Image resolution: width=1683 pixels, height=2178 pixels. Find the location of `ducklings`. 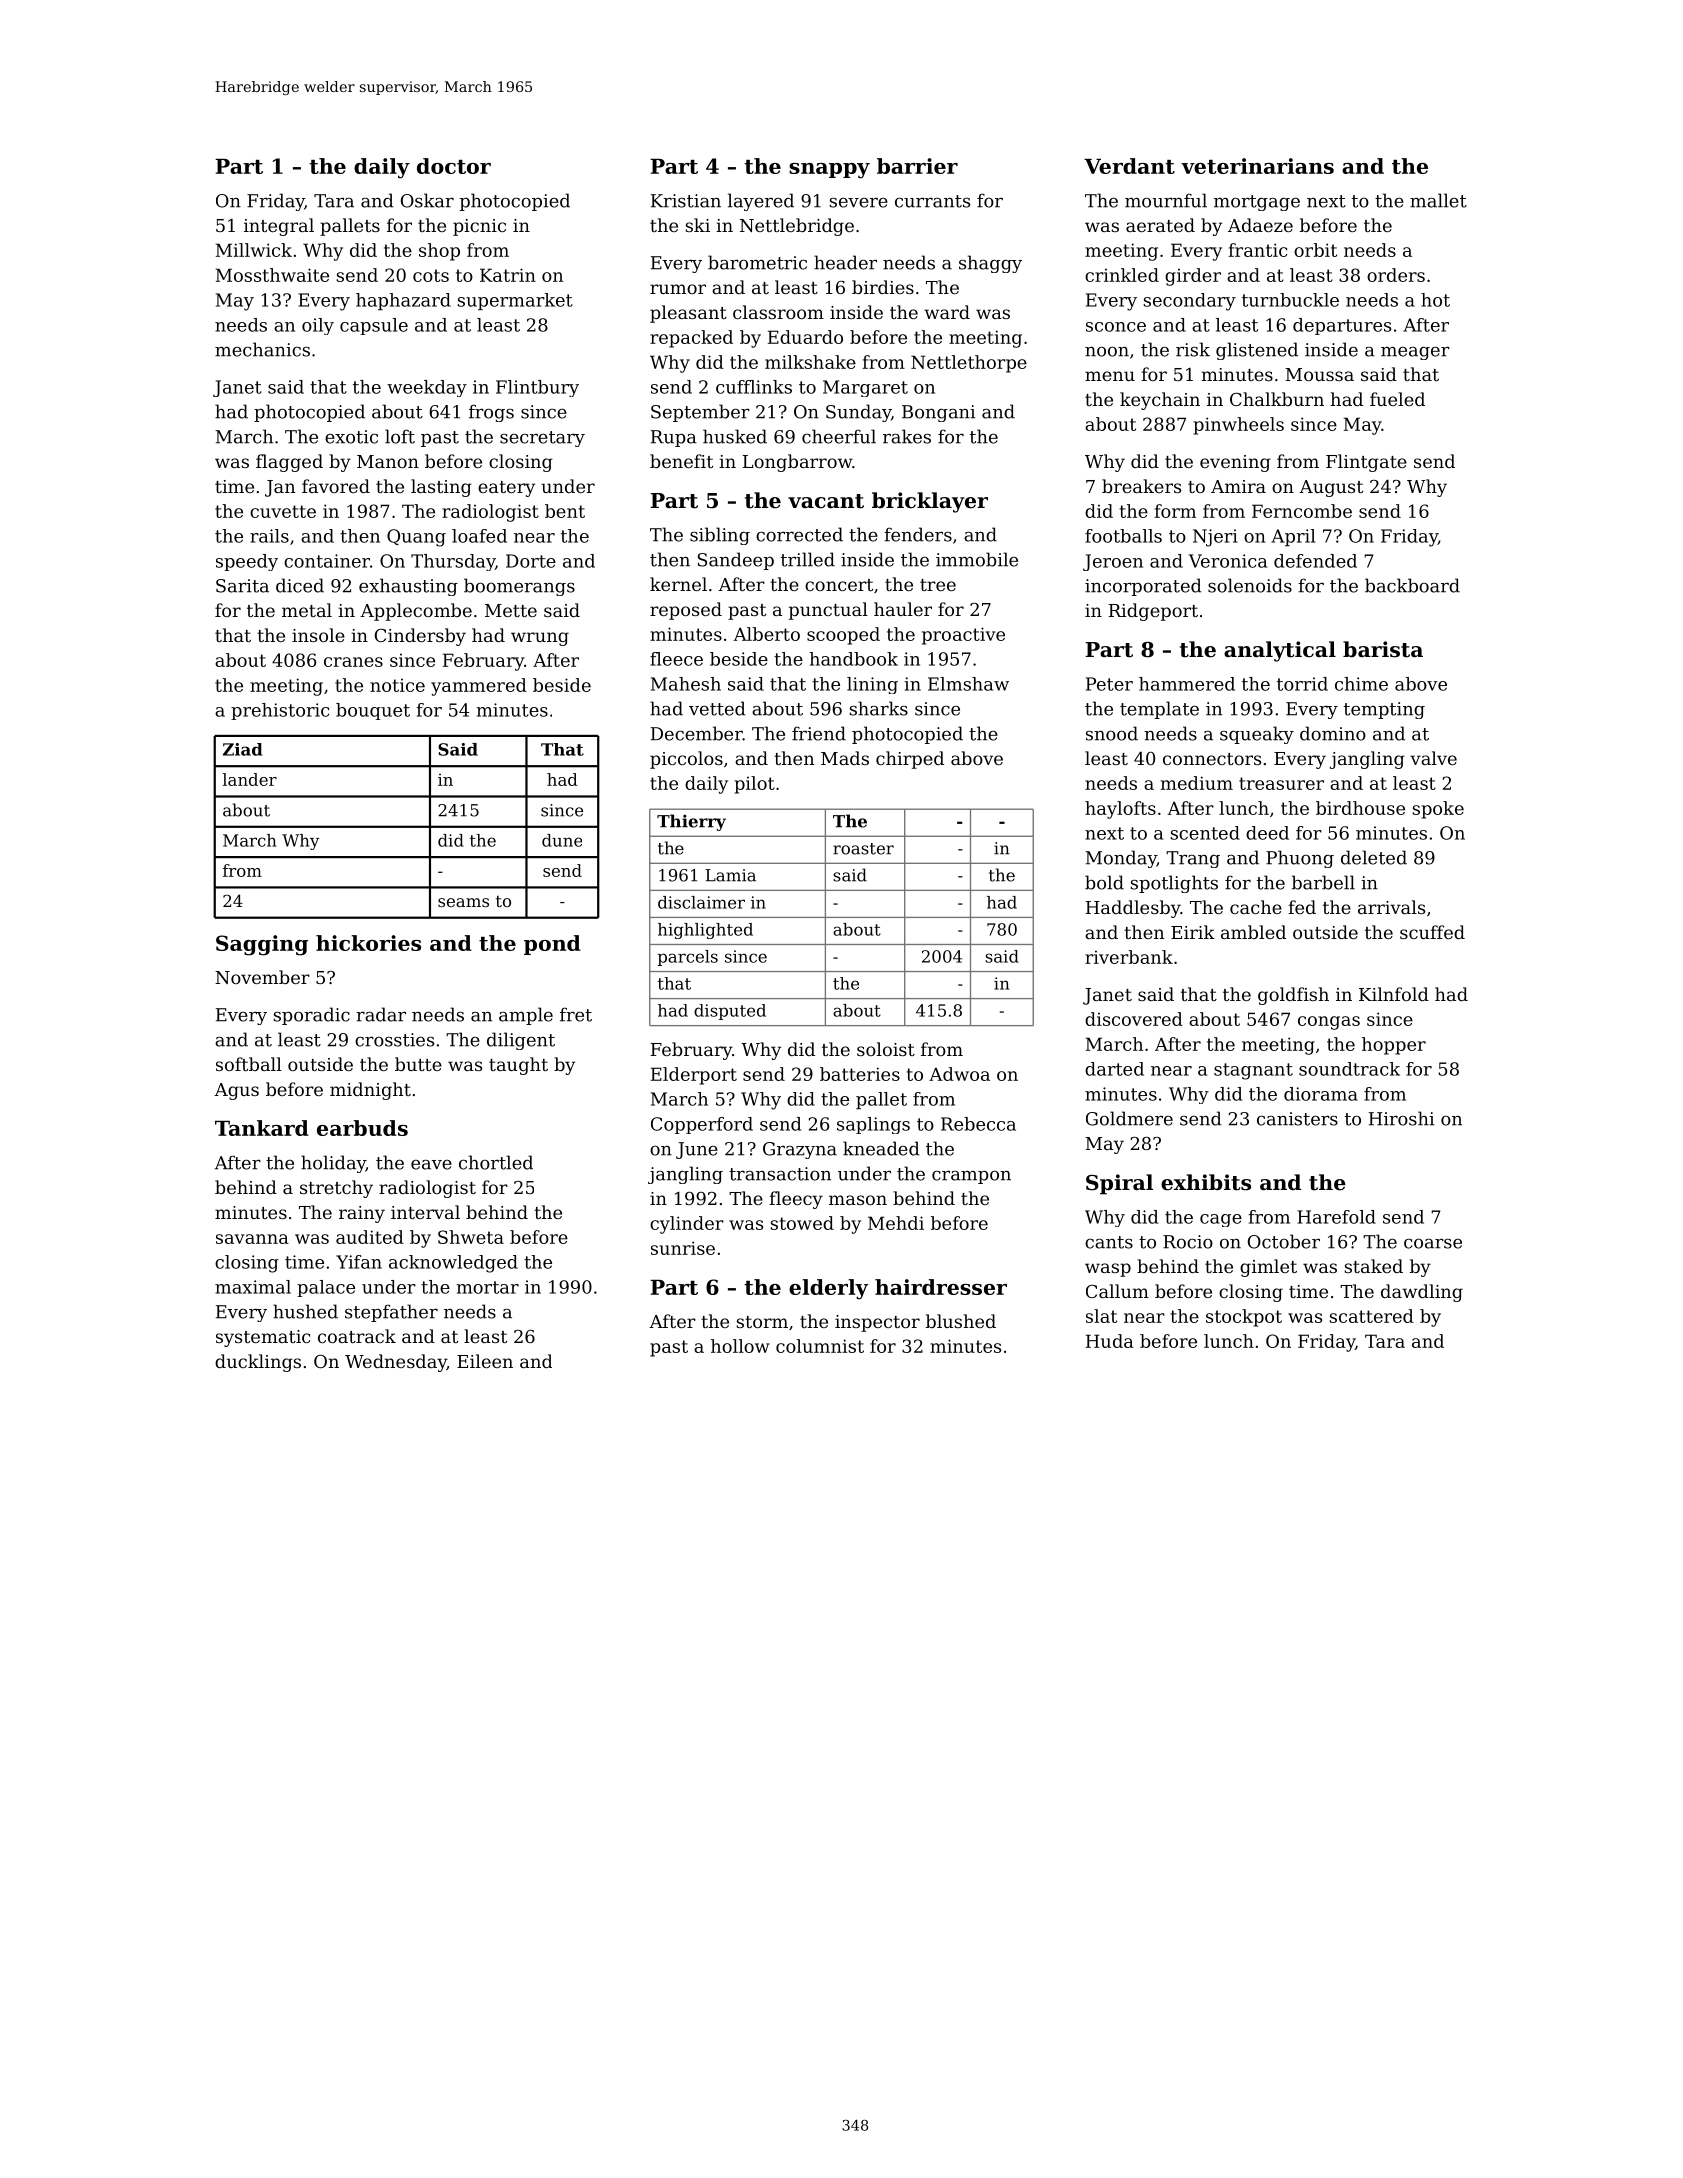

ducklings is located at coordinates (258, 1363).
